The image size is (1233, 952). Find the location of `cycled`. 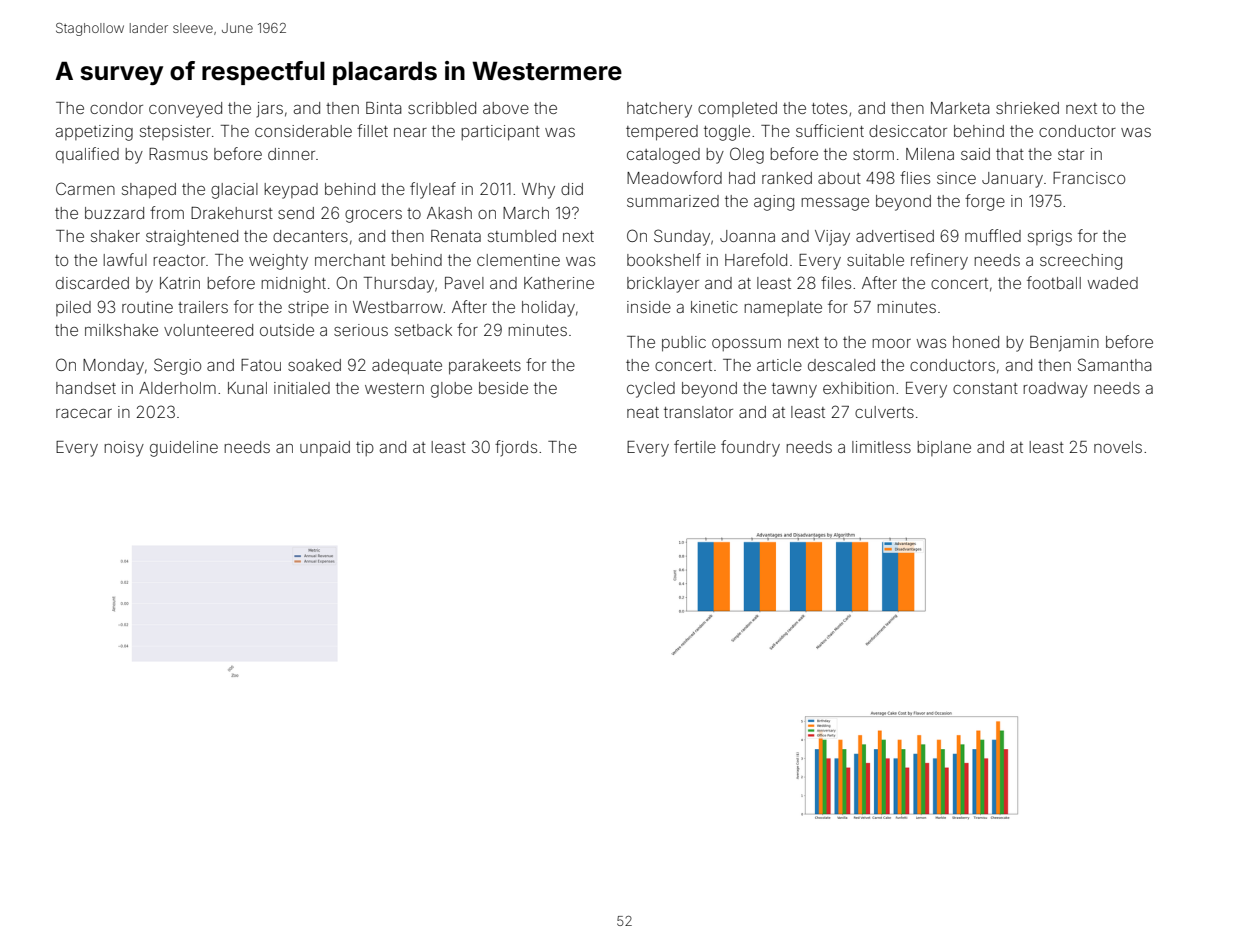

cycled is located at coordinates (651, 390).
